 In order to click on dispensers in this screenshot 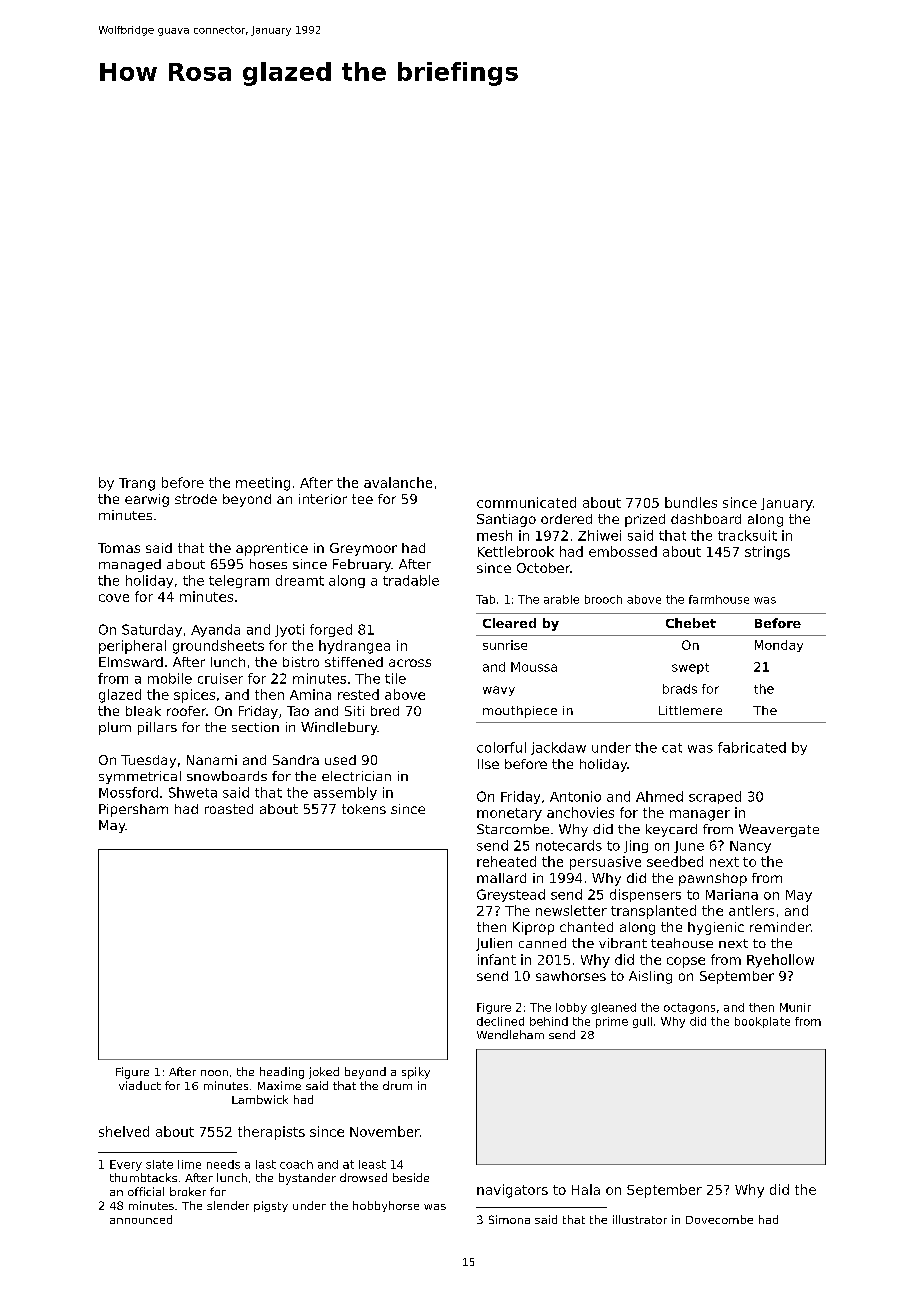, I will do `click(645, 895)`.
